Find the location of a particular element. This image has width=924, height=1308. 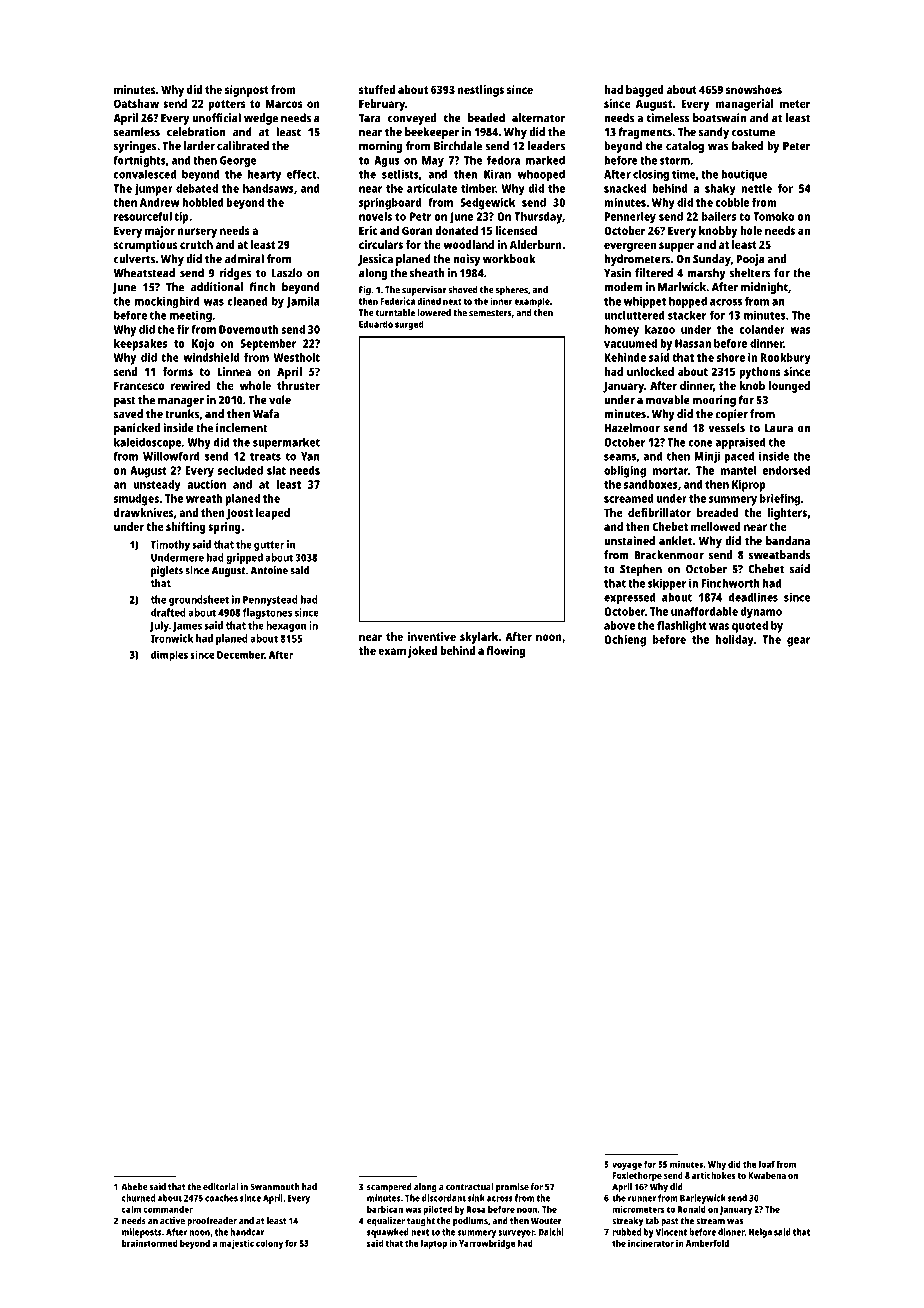

unstained is located at coordinates (629, 541).
